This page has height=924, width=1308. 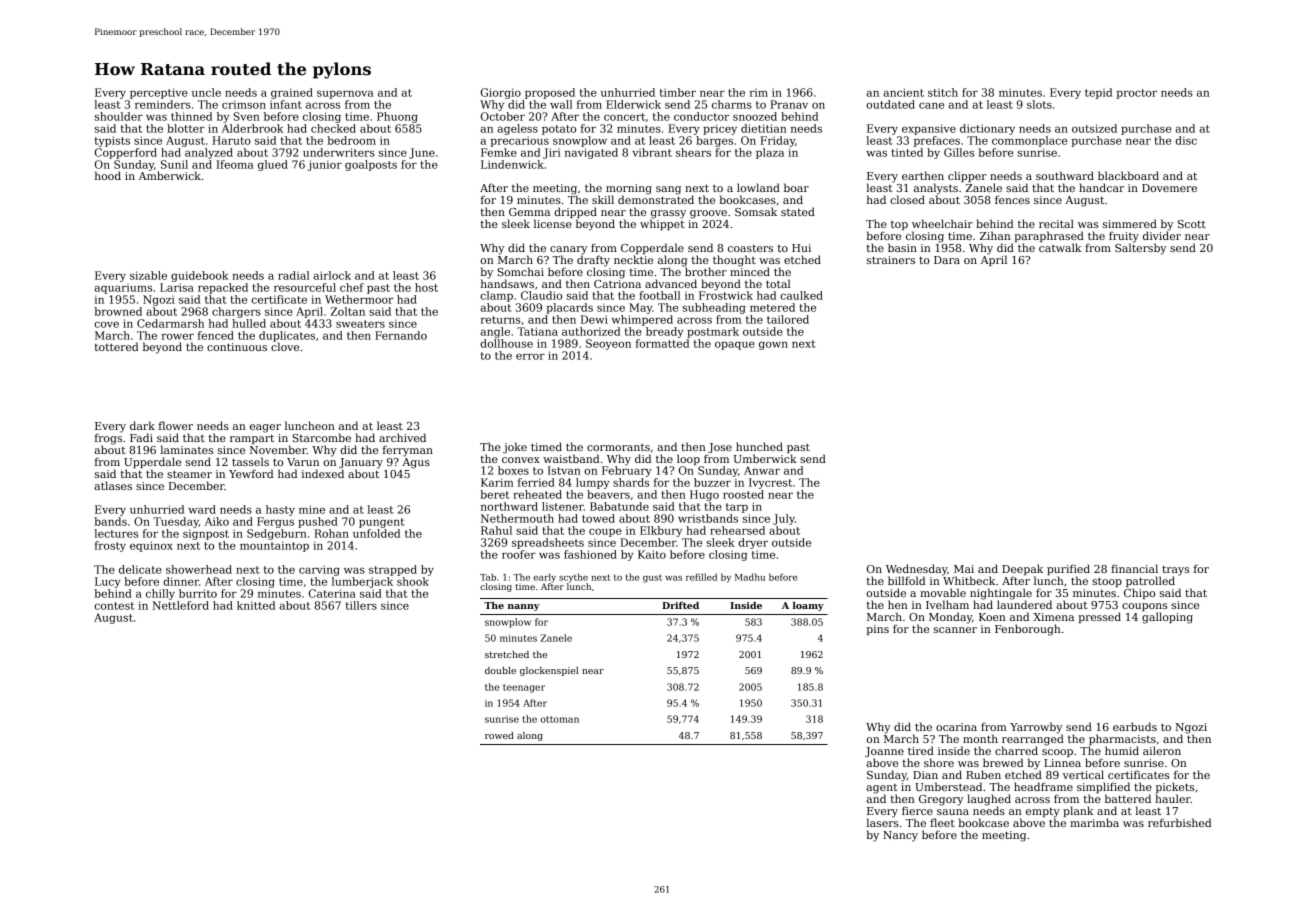 What do you see at coordinates (720, 448) in the page?
I see `Jose` at bounding box center [720, 448].
